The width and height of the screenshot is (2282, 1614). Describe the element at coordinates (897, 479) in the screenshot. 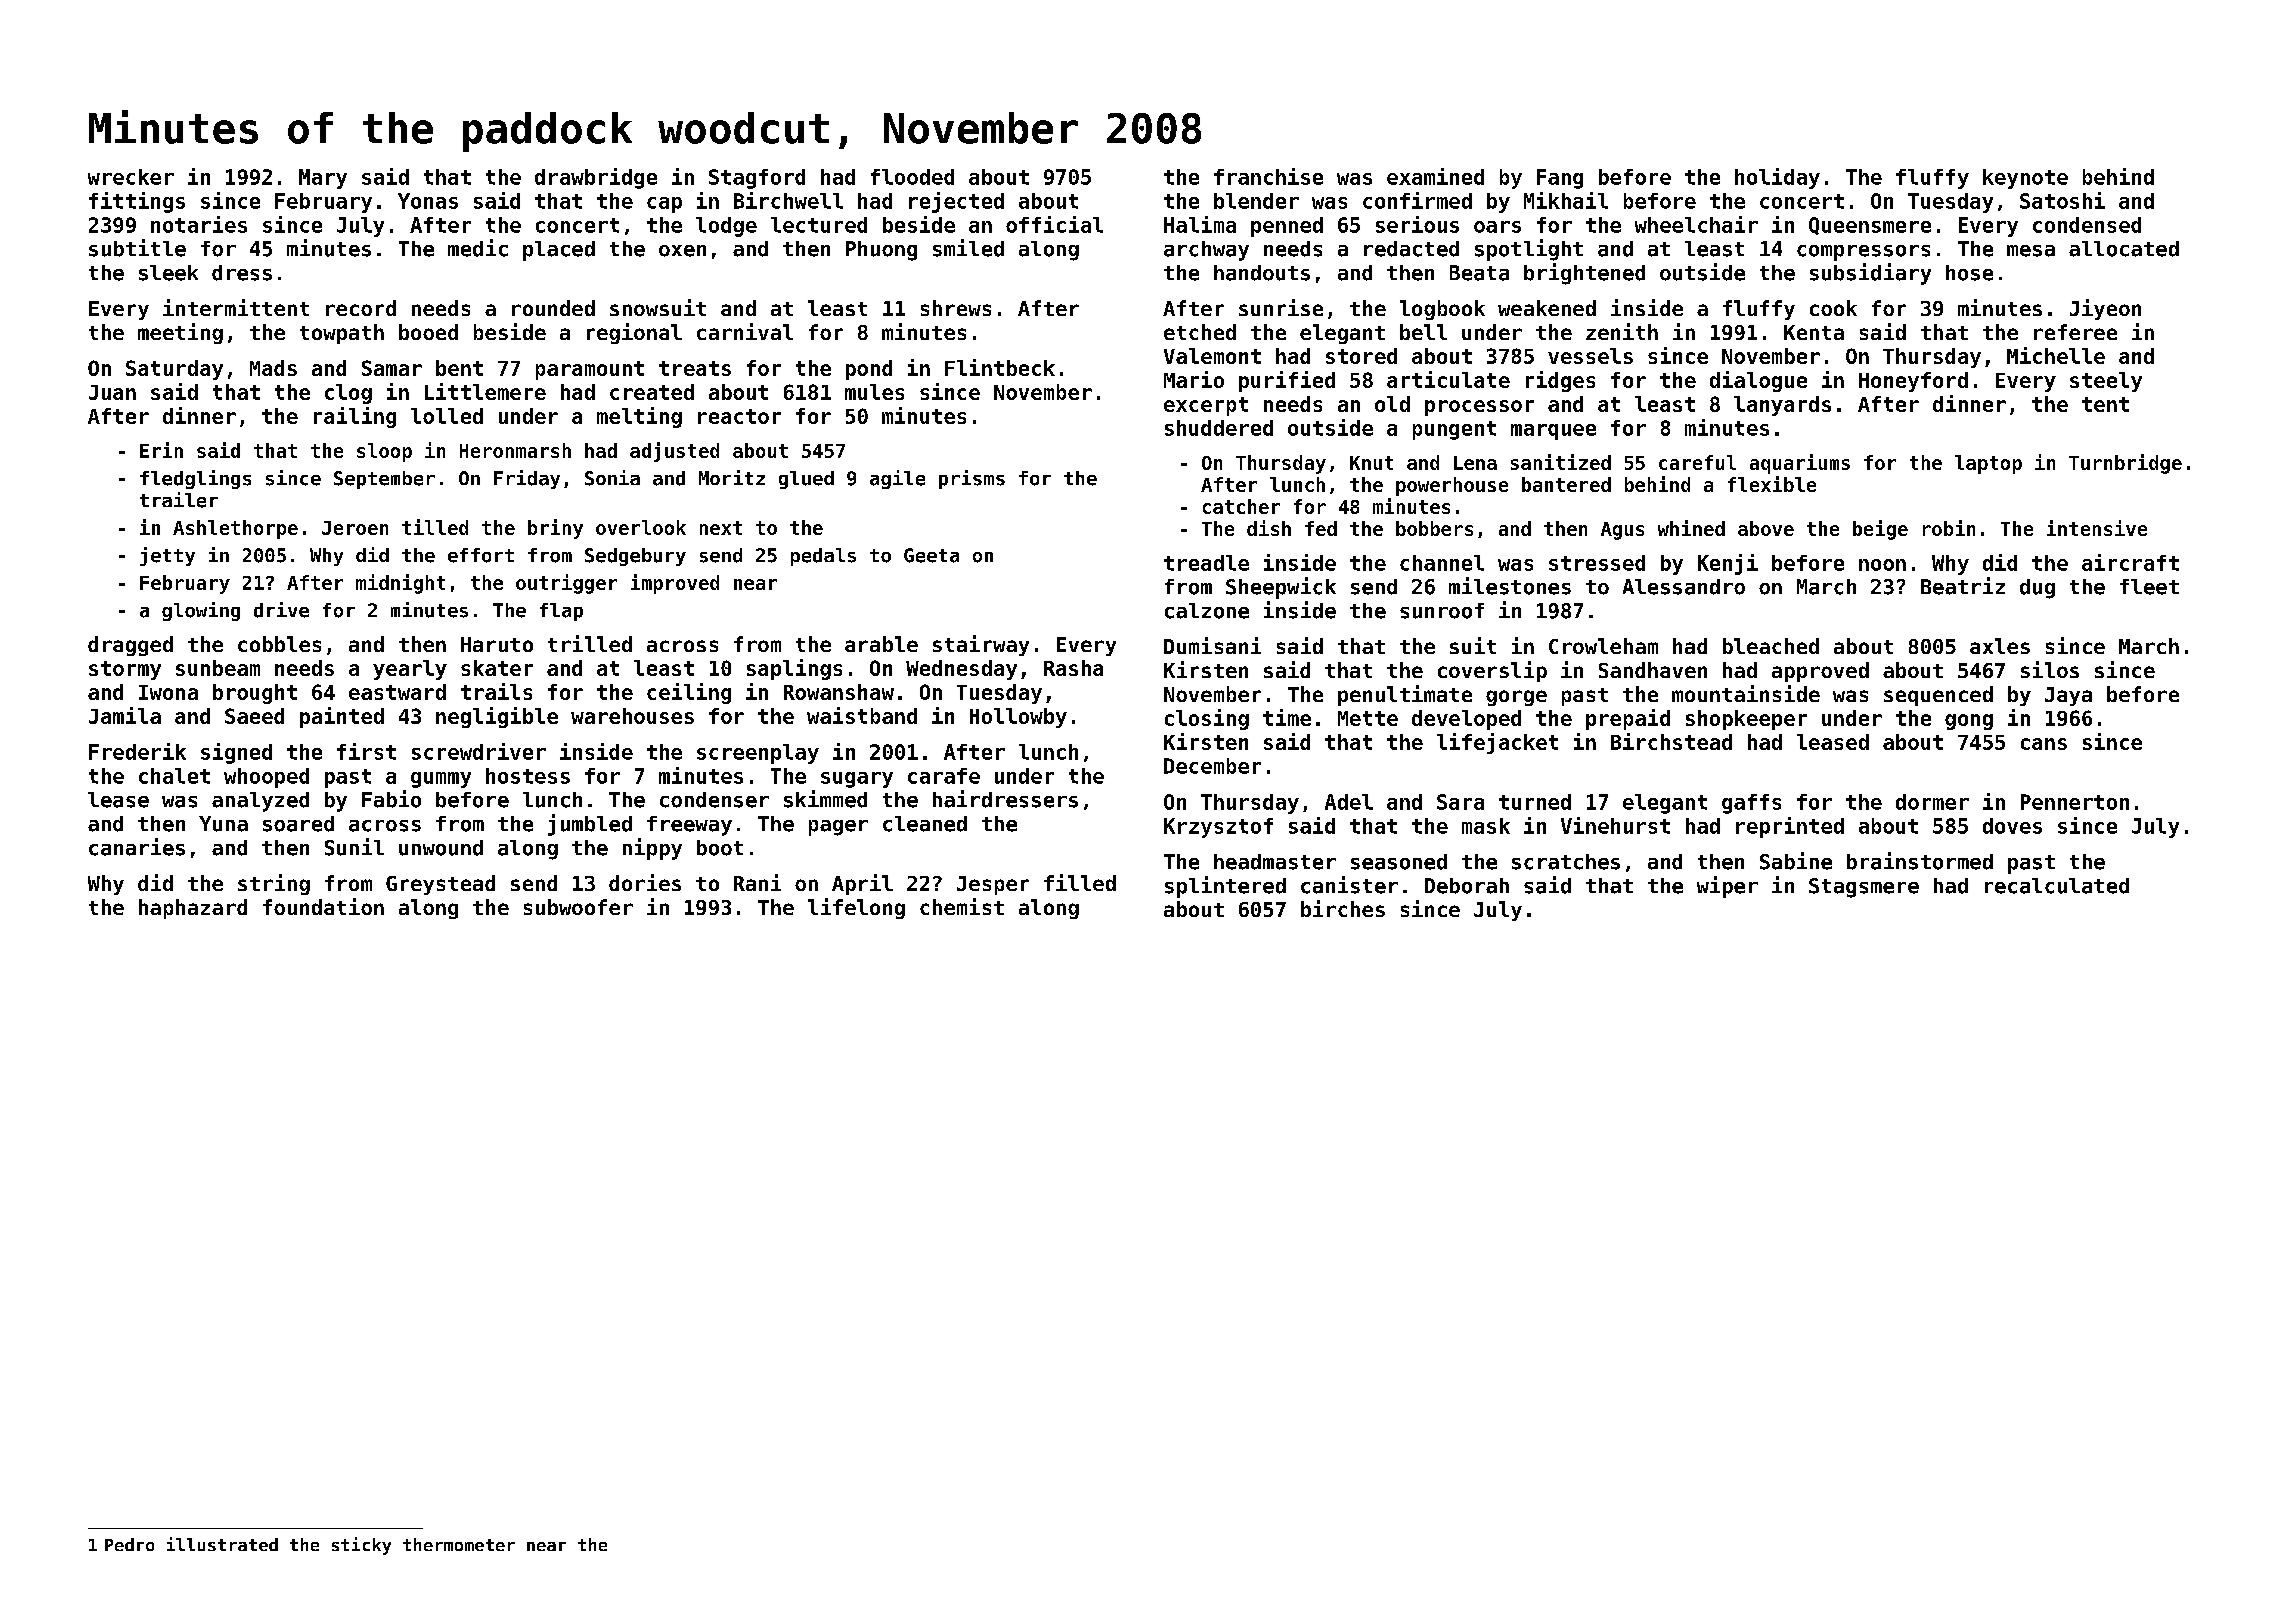

I see `agile` at that location.
